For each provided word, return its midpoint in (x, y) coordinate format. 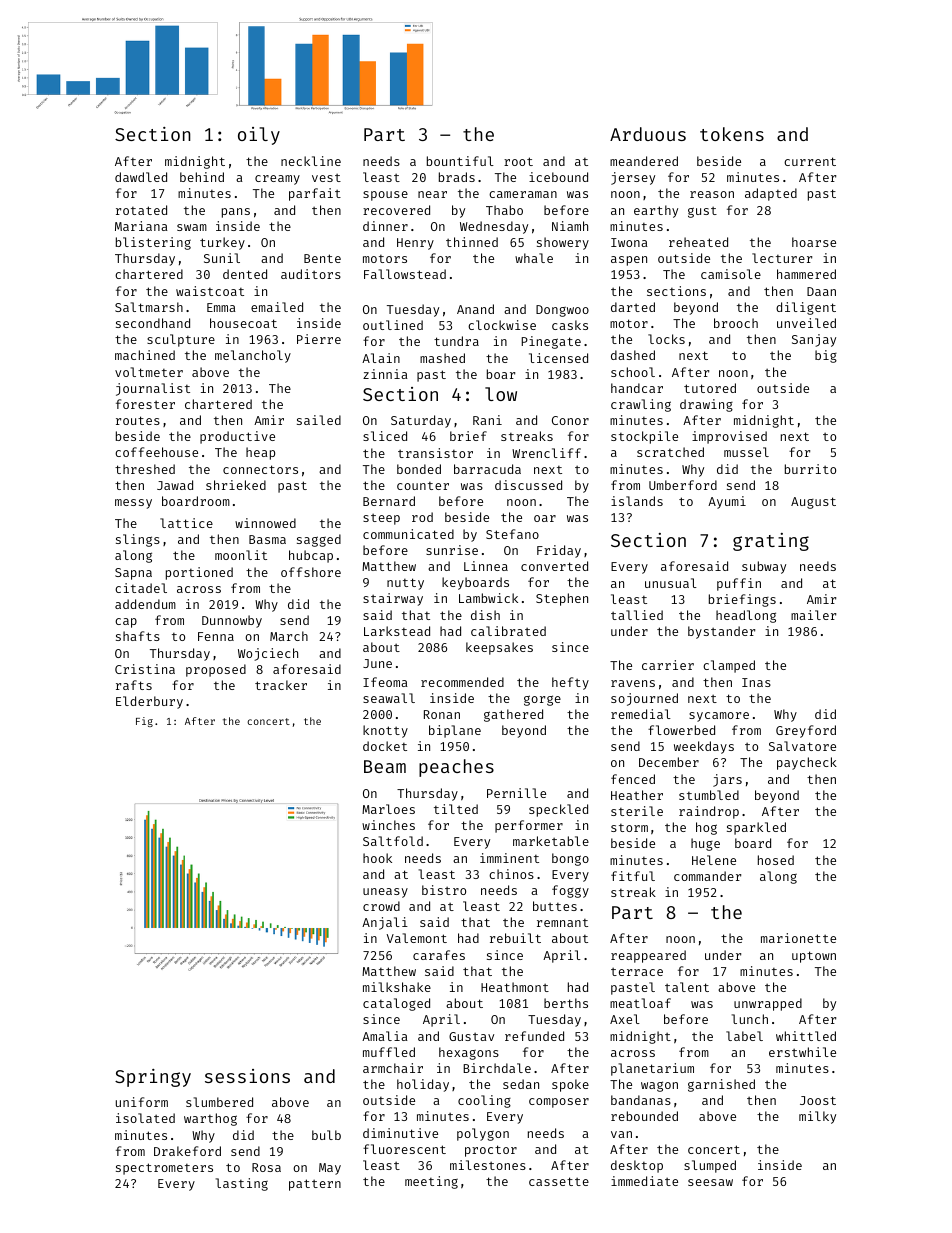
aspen (629, 261)
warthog (210, 1119)
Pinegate (551, 342)
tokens (732, 134)
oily (259, 136)
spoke (570, 1085)
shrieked (236, 485)
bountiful (460, 161)
